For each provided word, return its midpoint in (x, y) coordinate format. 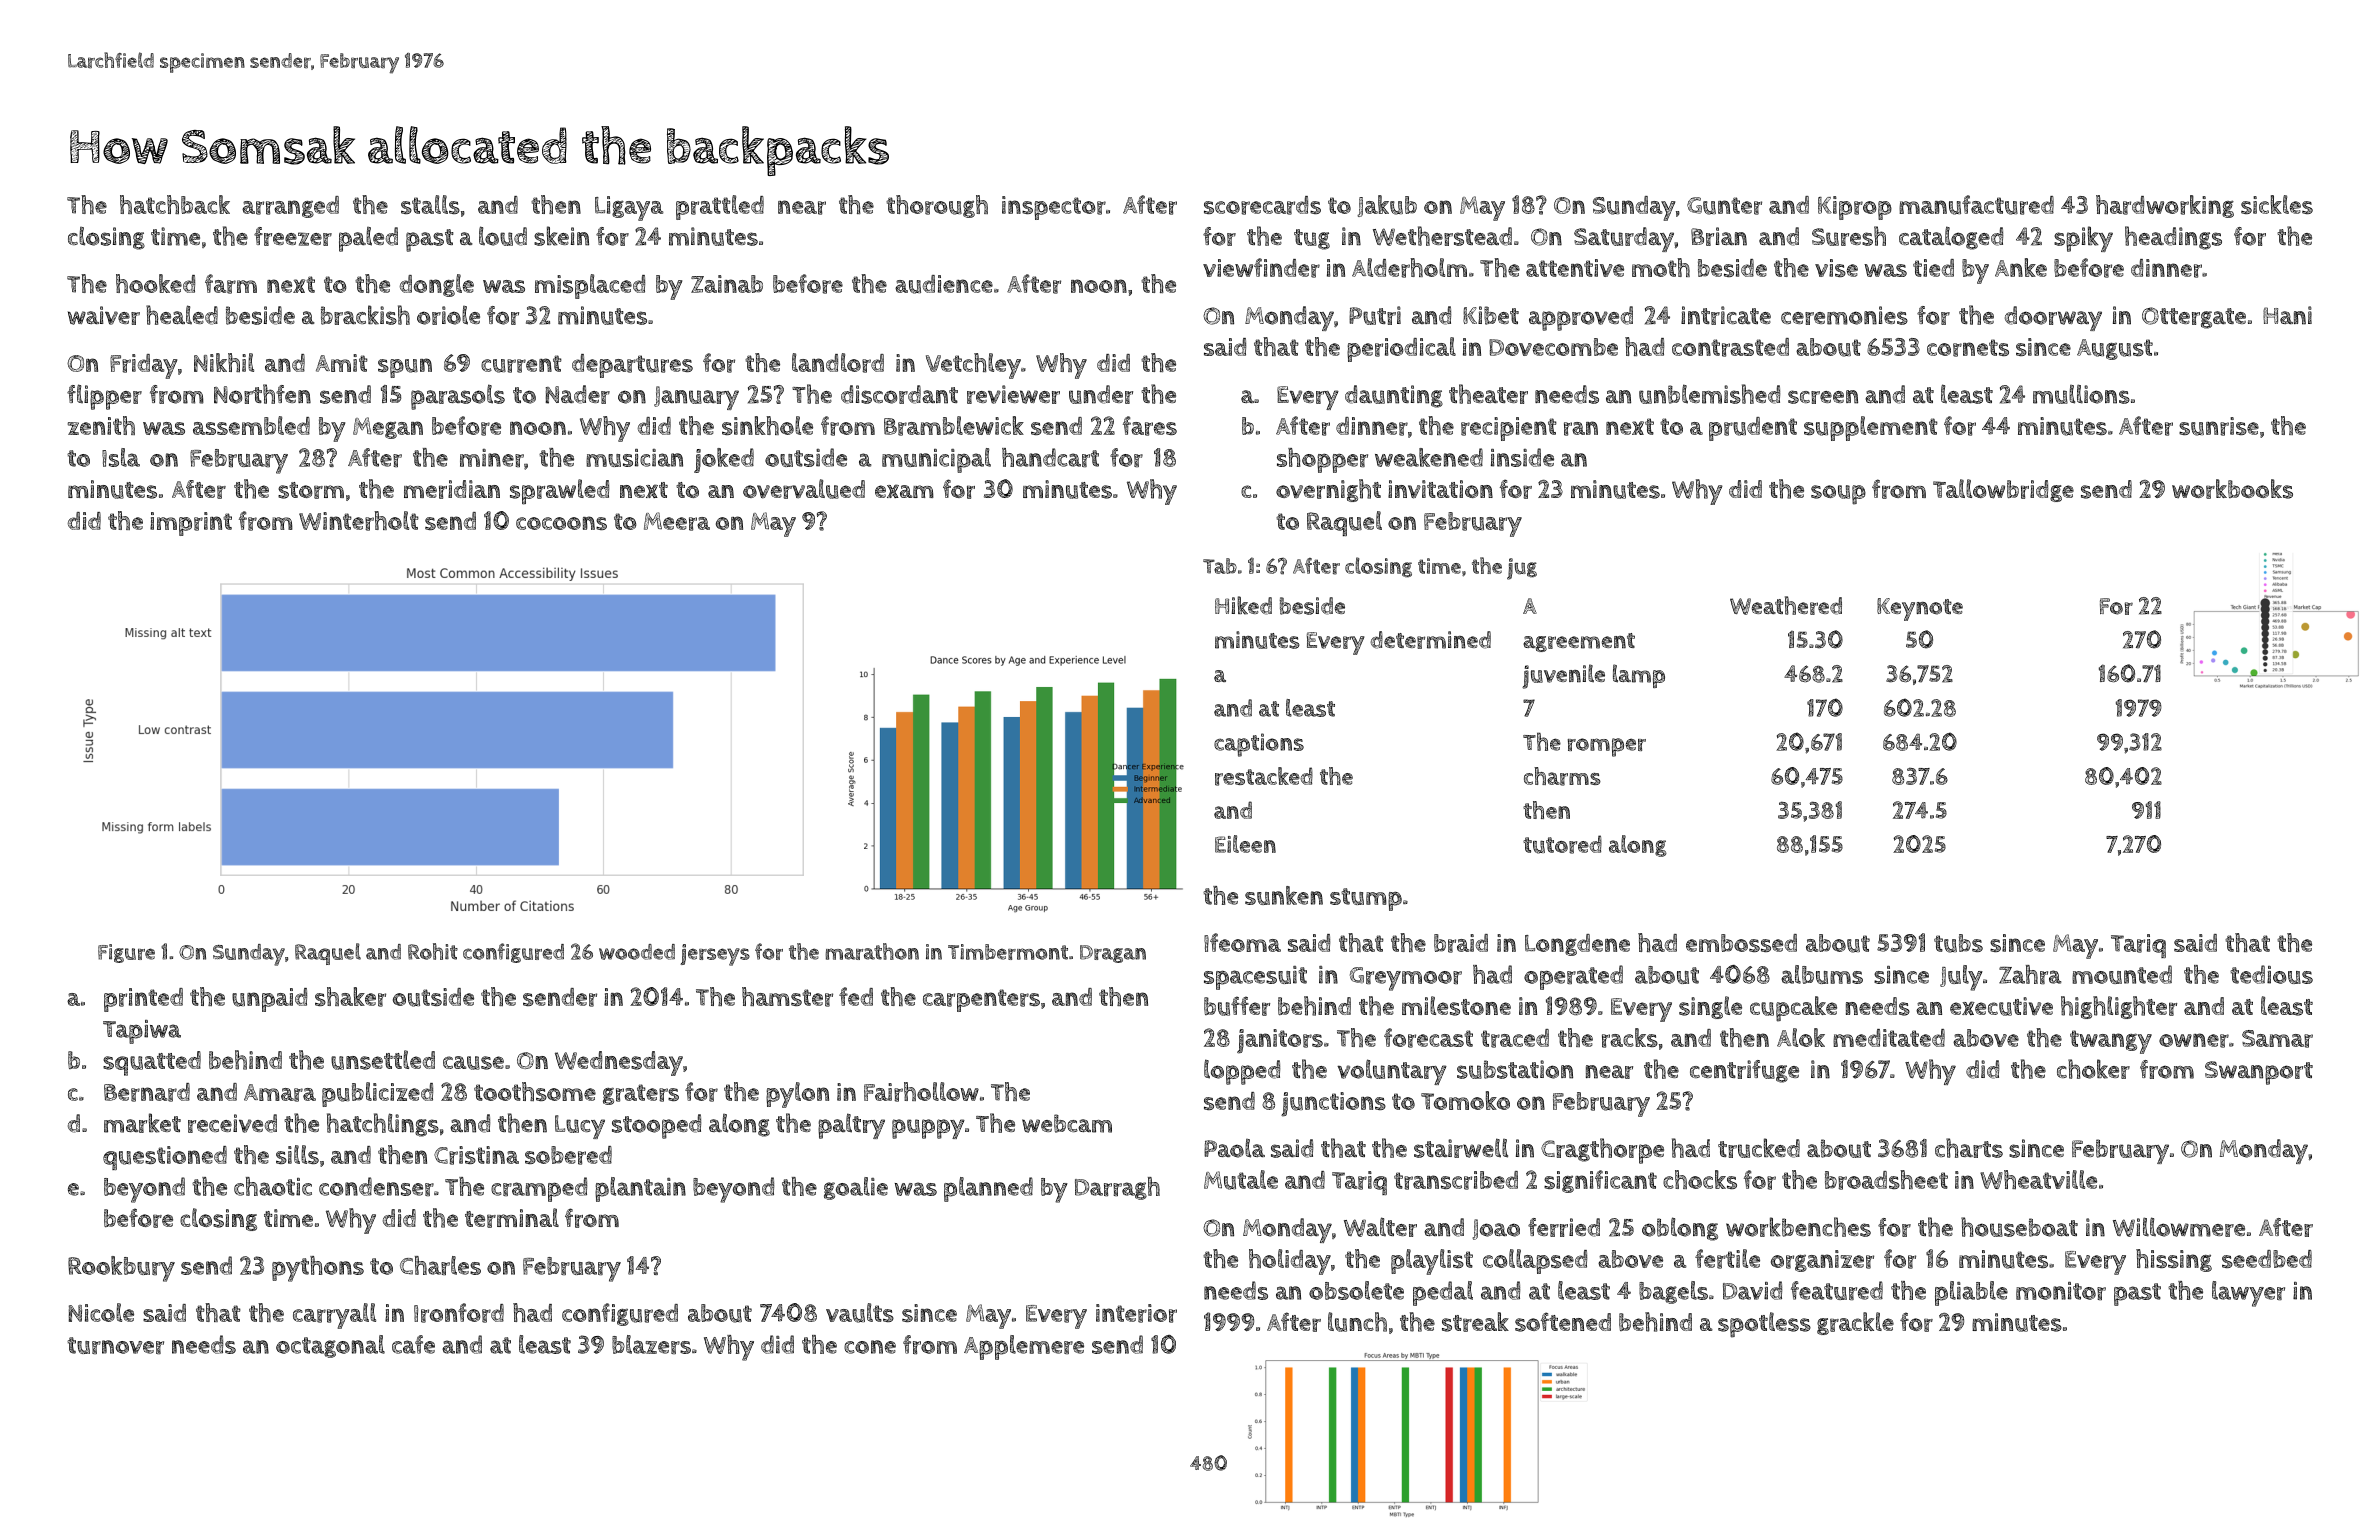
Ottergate (2194, 318)
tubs (1958, 943)
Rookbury (121, 1269)
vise (1836, 268)
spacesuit (1255, 978)
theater (1488, 394)
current (521, 364)
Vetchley (973, 366)
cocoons (561, 523)
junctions (1333, 1104)
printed (143, 1000)
